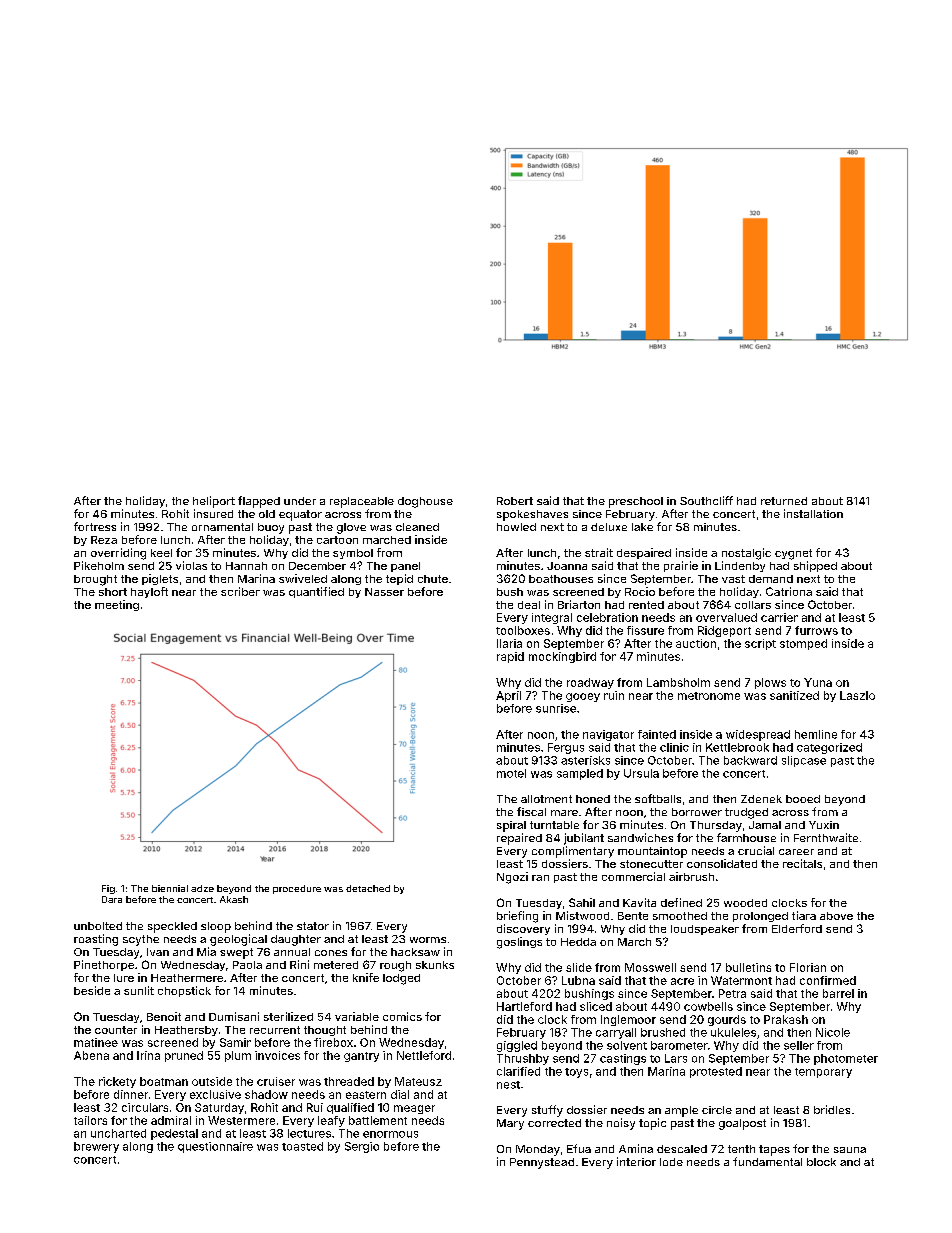 The height and width of the document is (1233, 952). Describe the element at coordinates (510, 657) in the document. I see `rapid` at that location.
